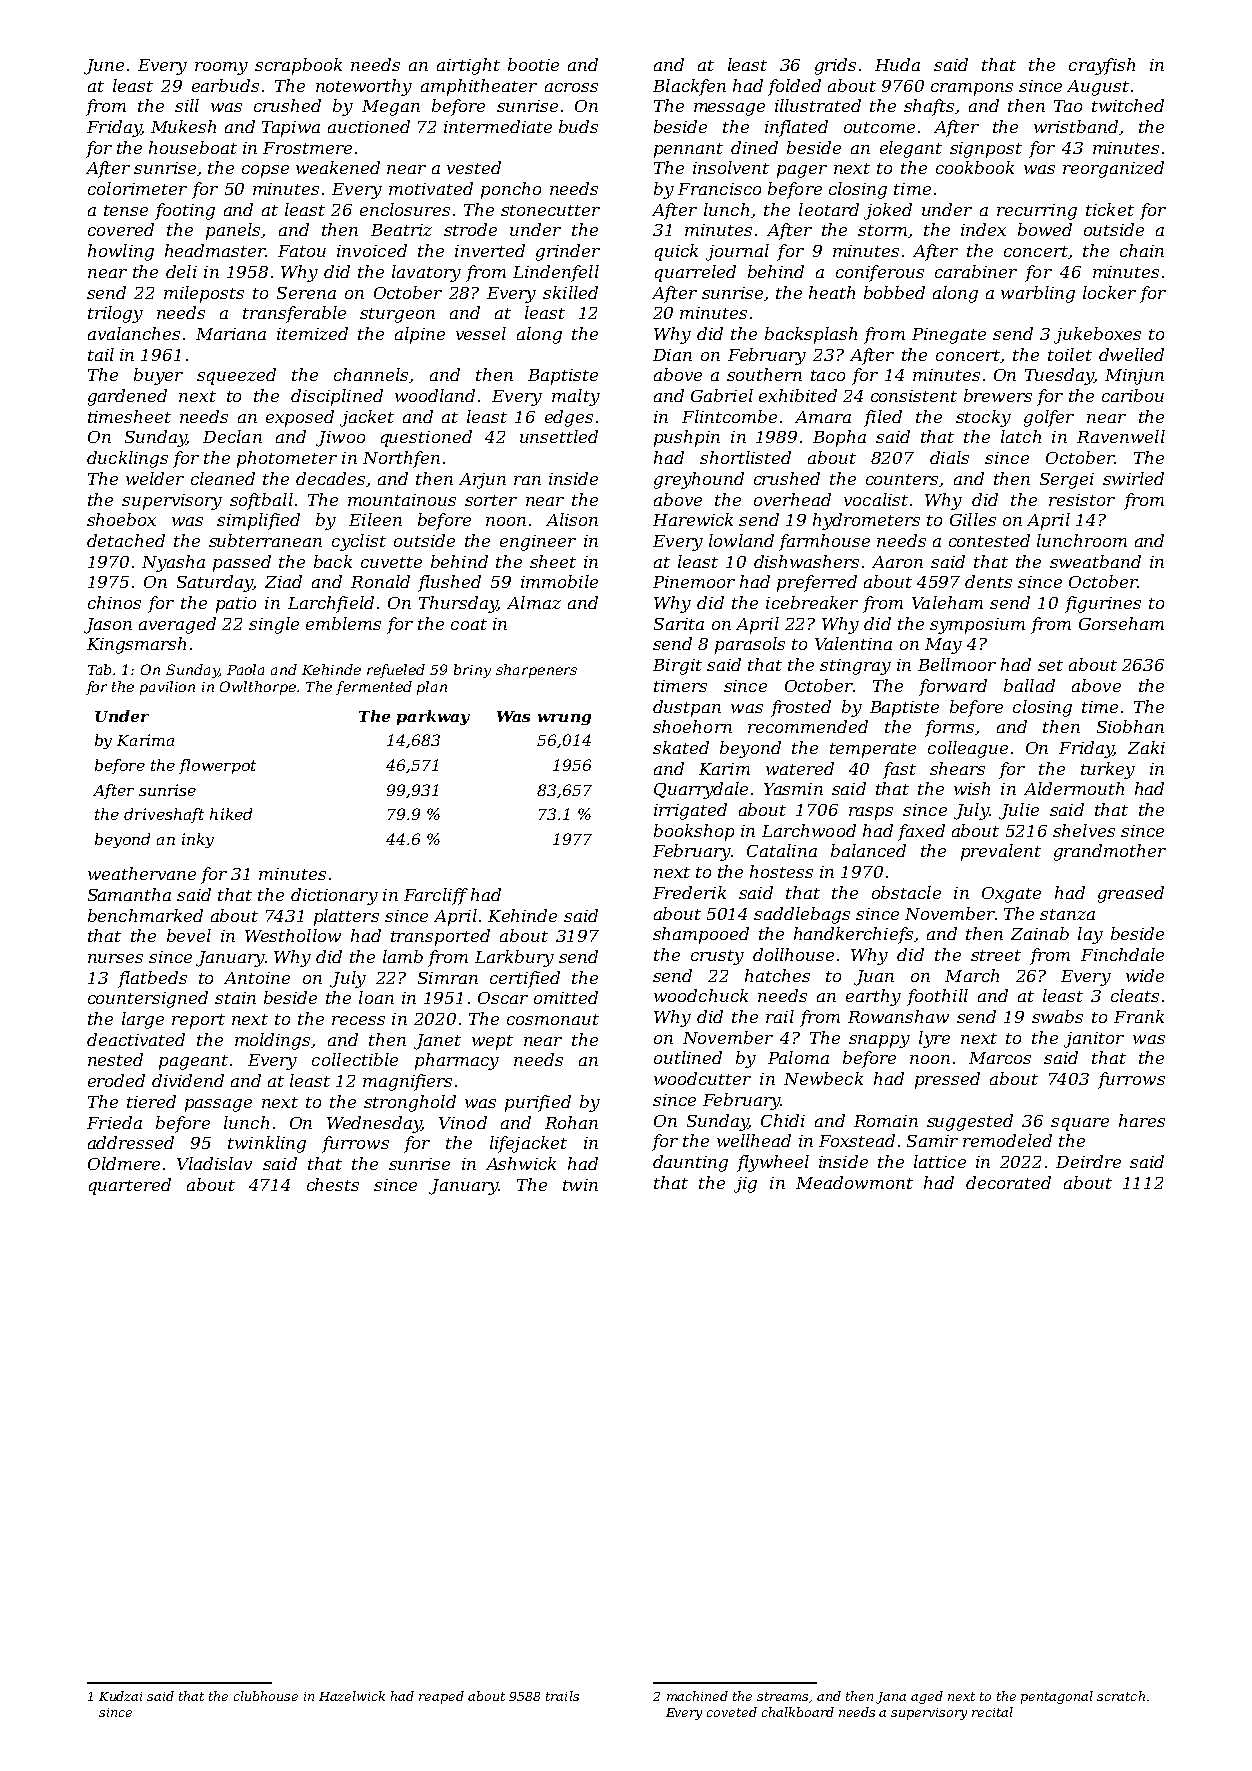  Describe the element at coordinates (441, 1697) in the screenshot. I see `reaped` at that location.
